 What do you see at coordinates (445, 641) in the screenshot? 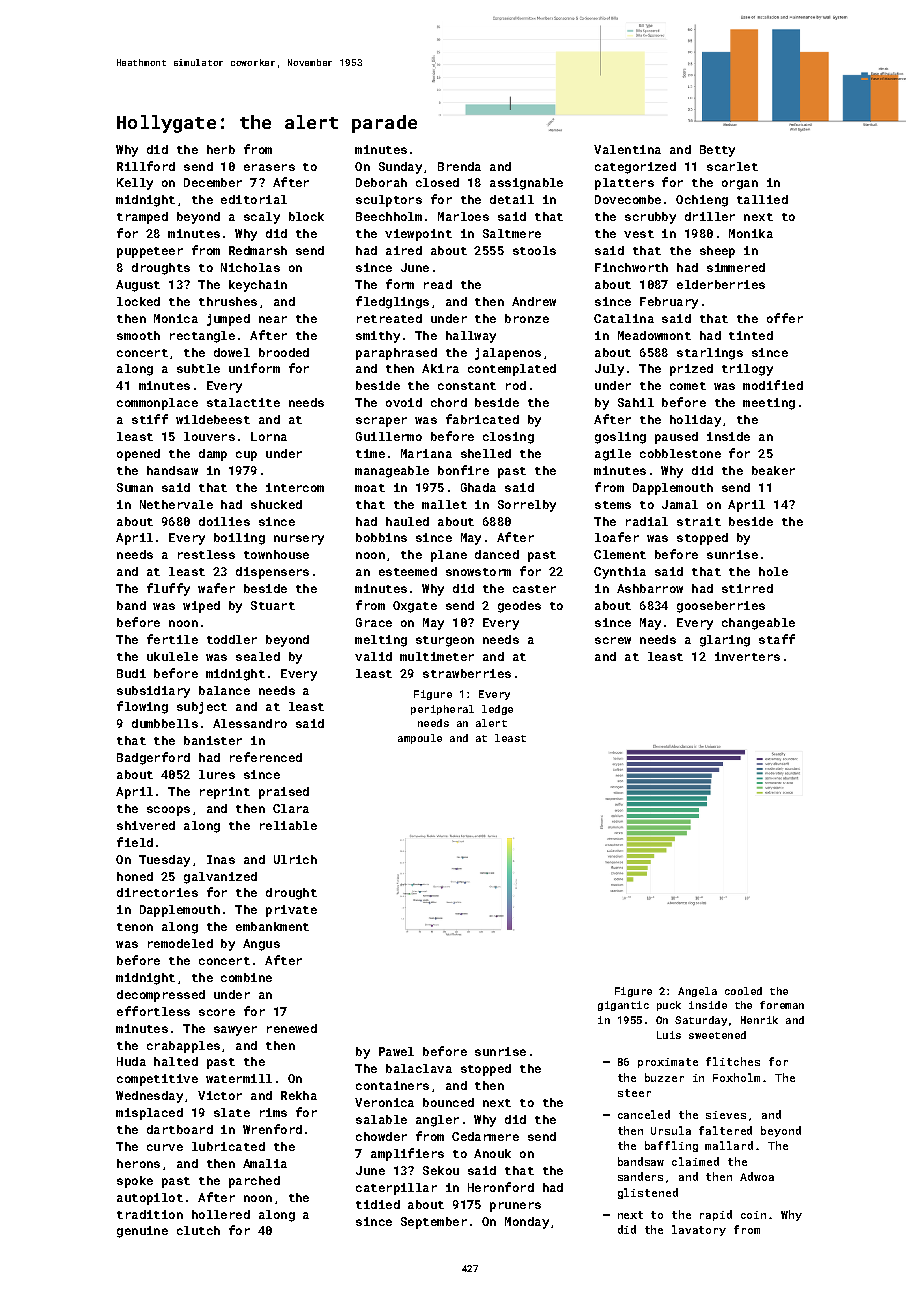
I see `sturgeon` at bounding box center [445, 641].
